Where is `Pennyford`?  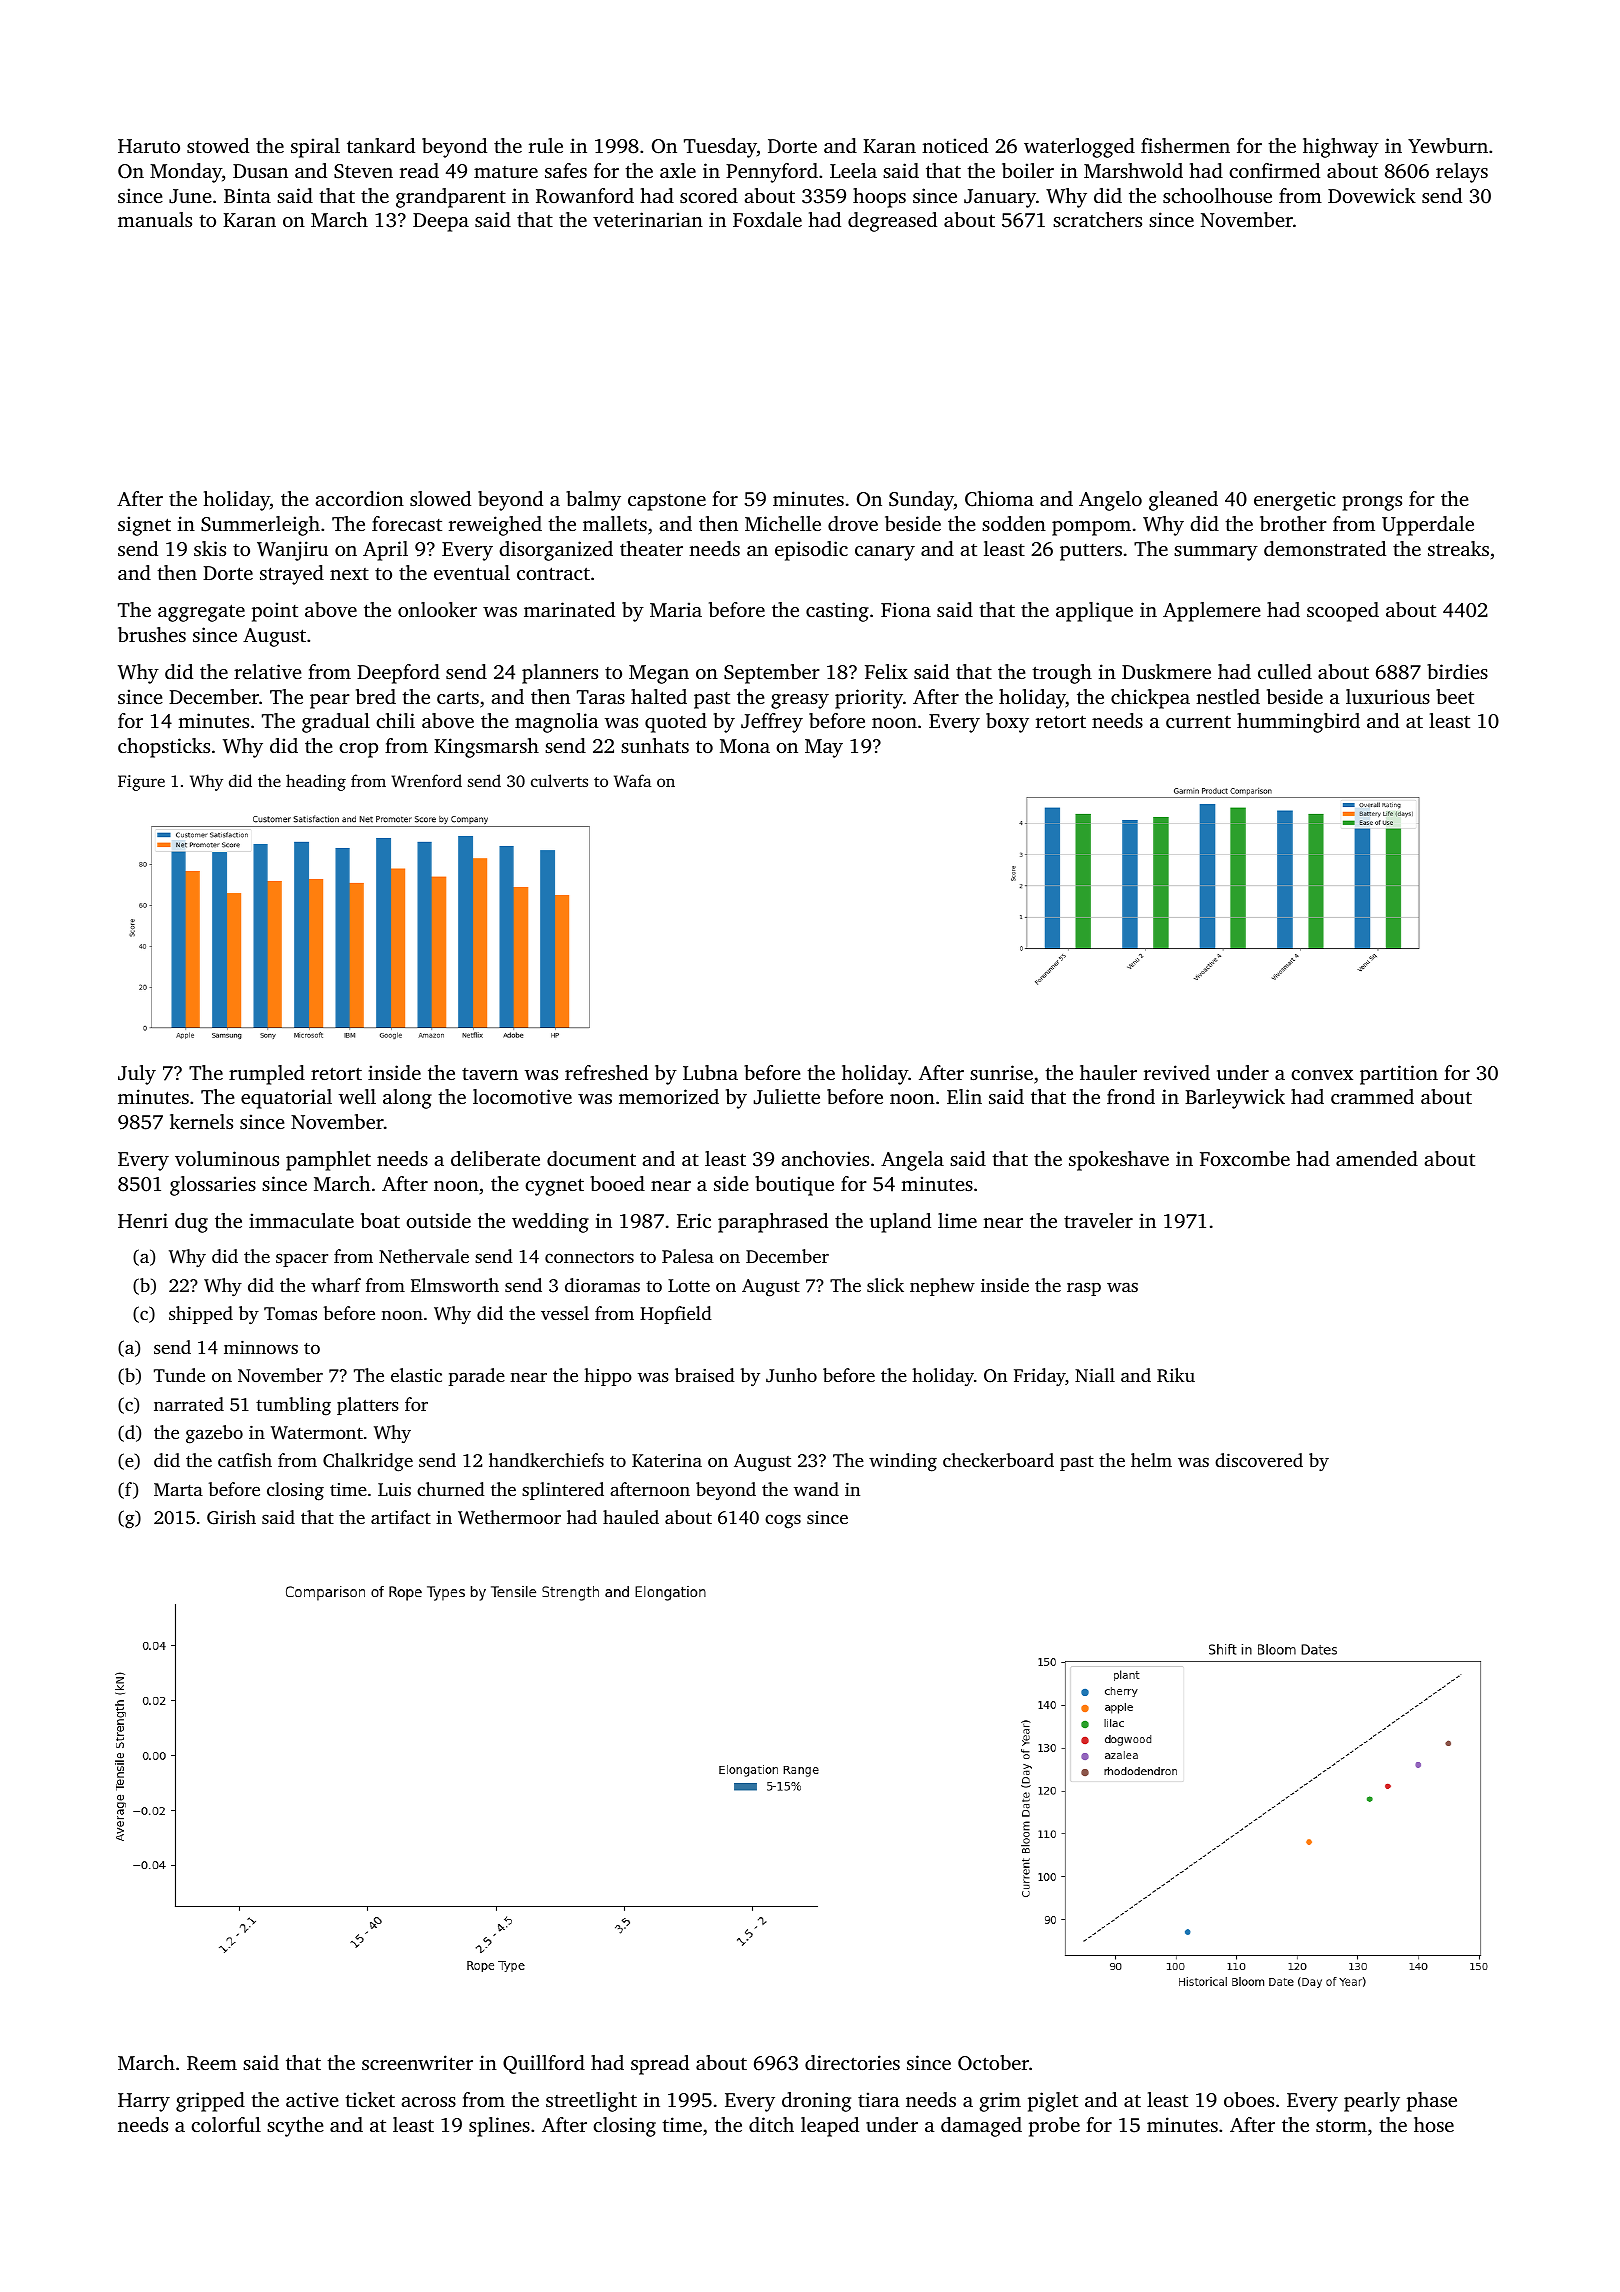 Pennyford is located at coordinates (772, 173).
